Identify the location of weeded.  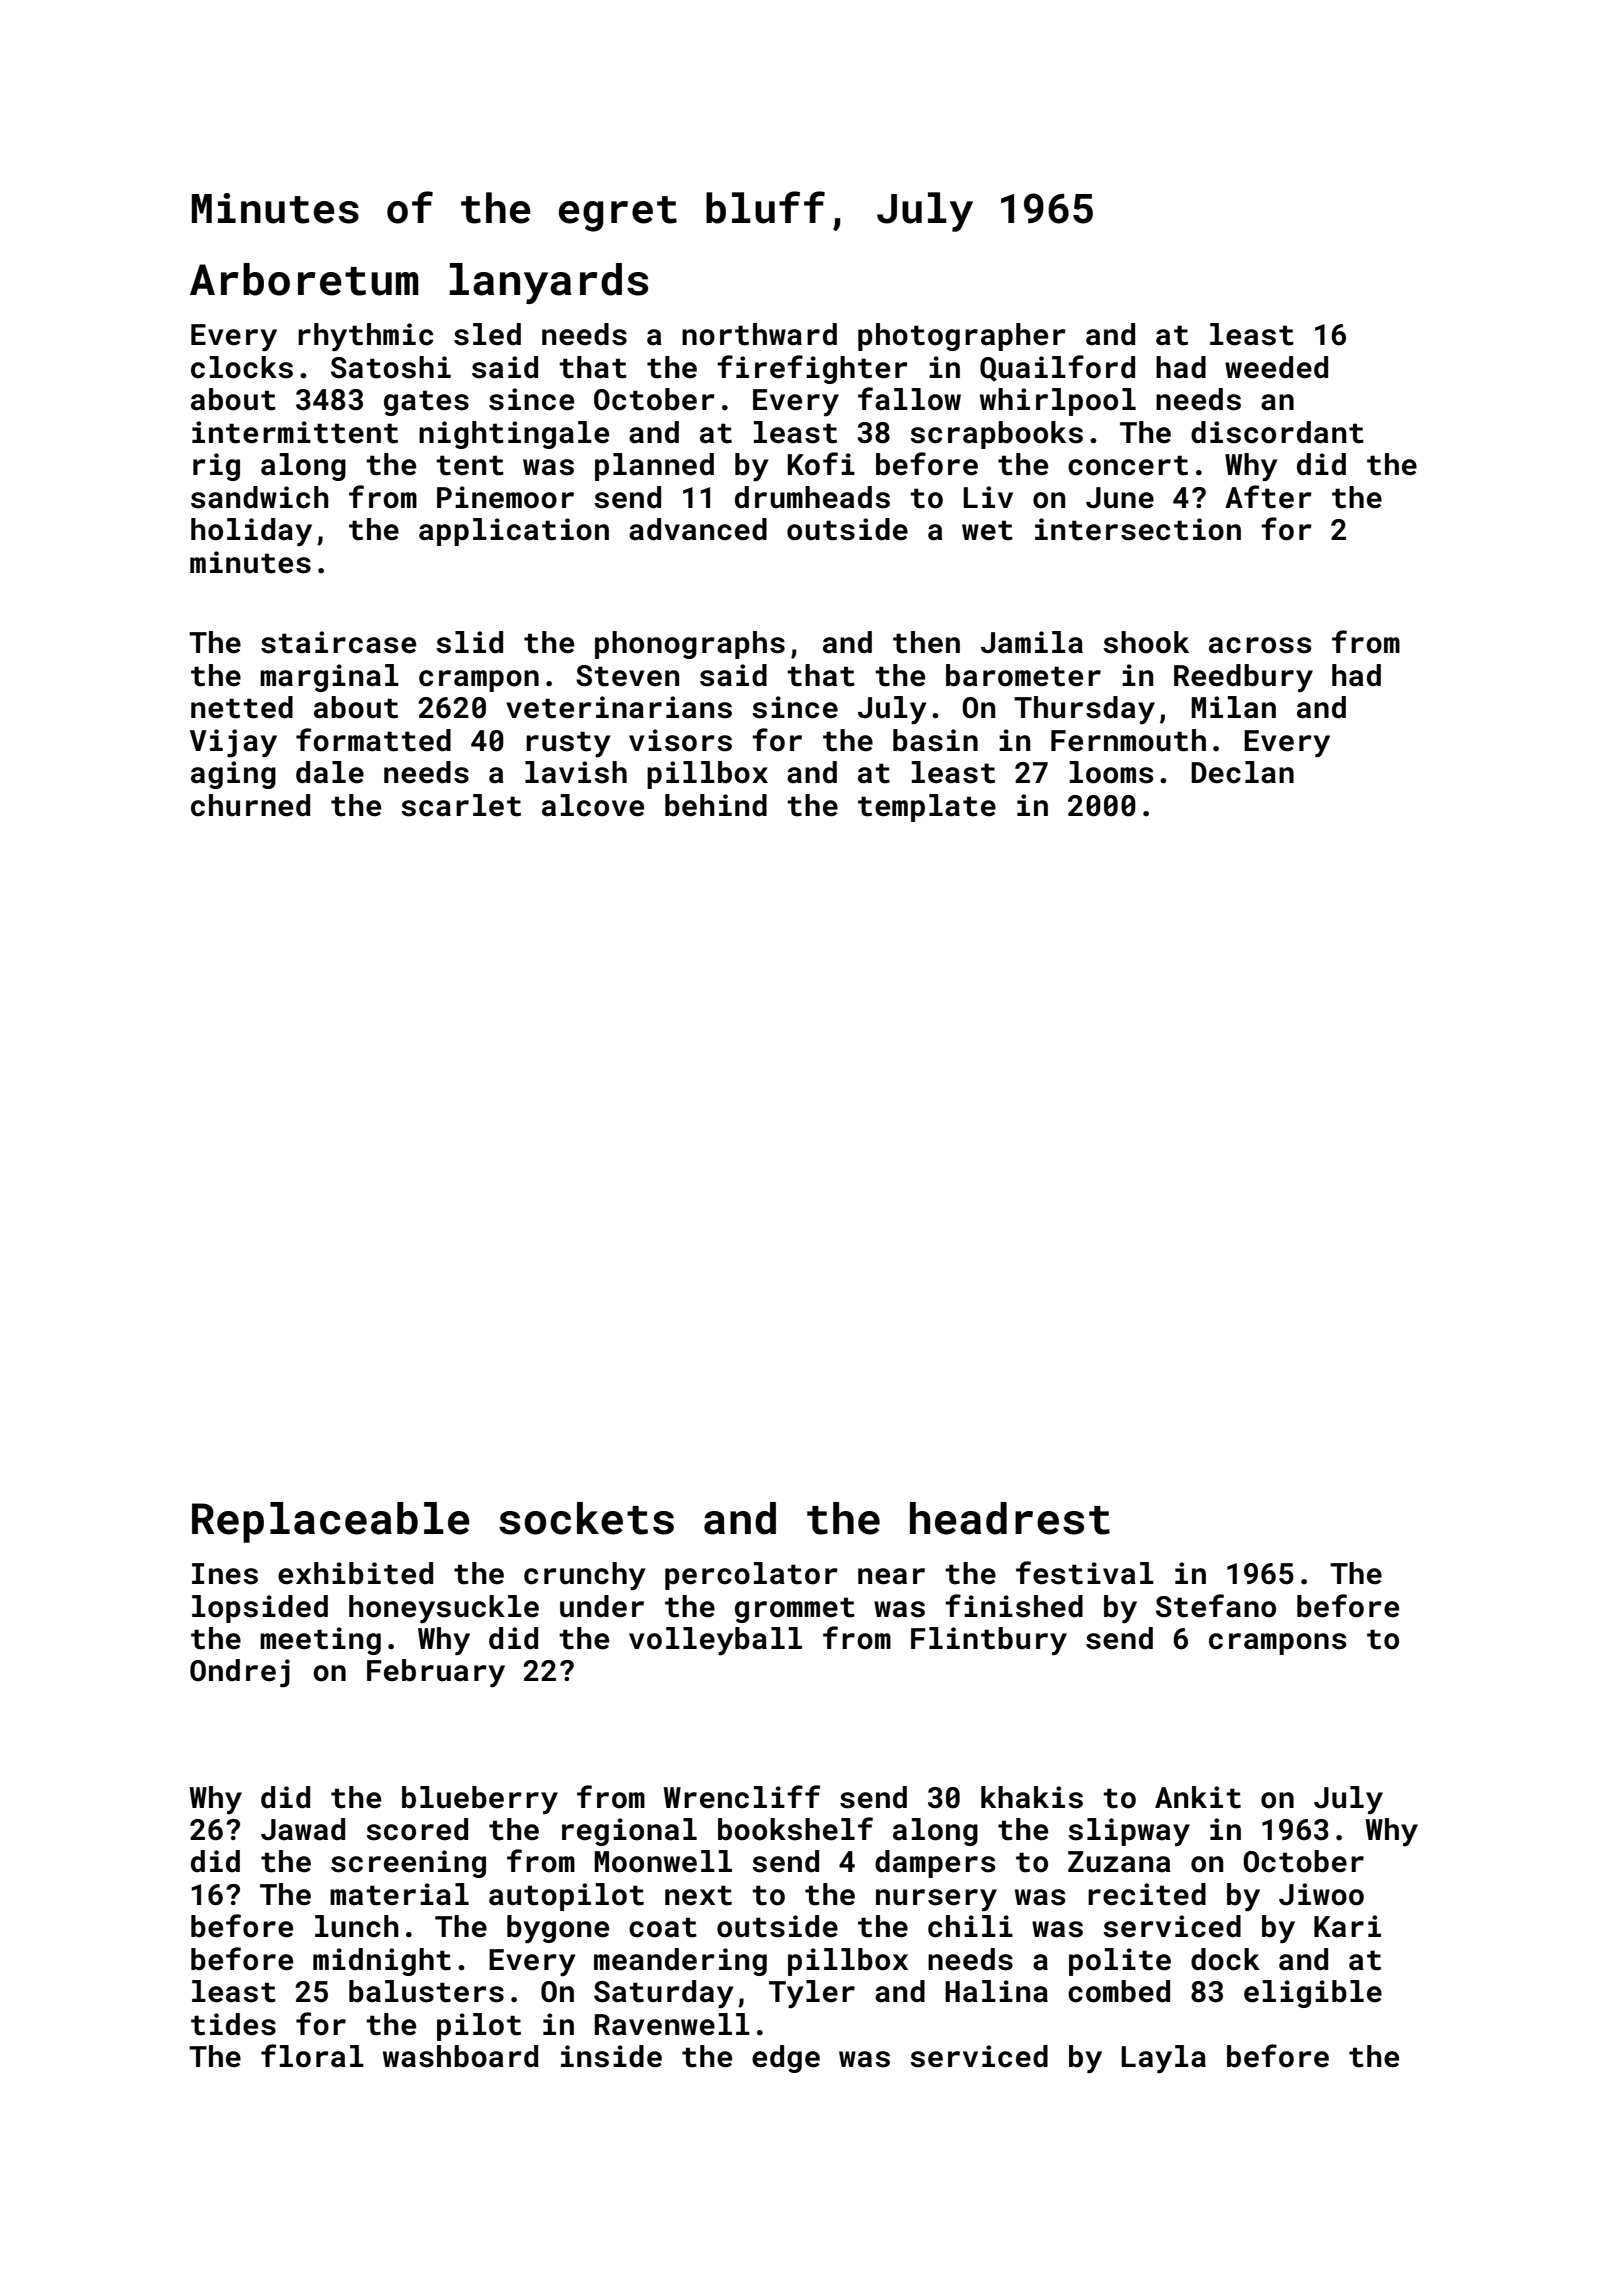
(1276, 367).
